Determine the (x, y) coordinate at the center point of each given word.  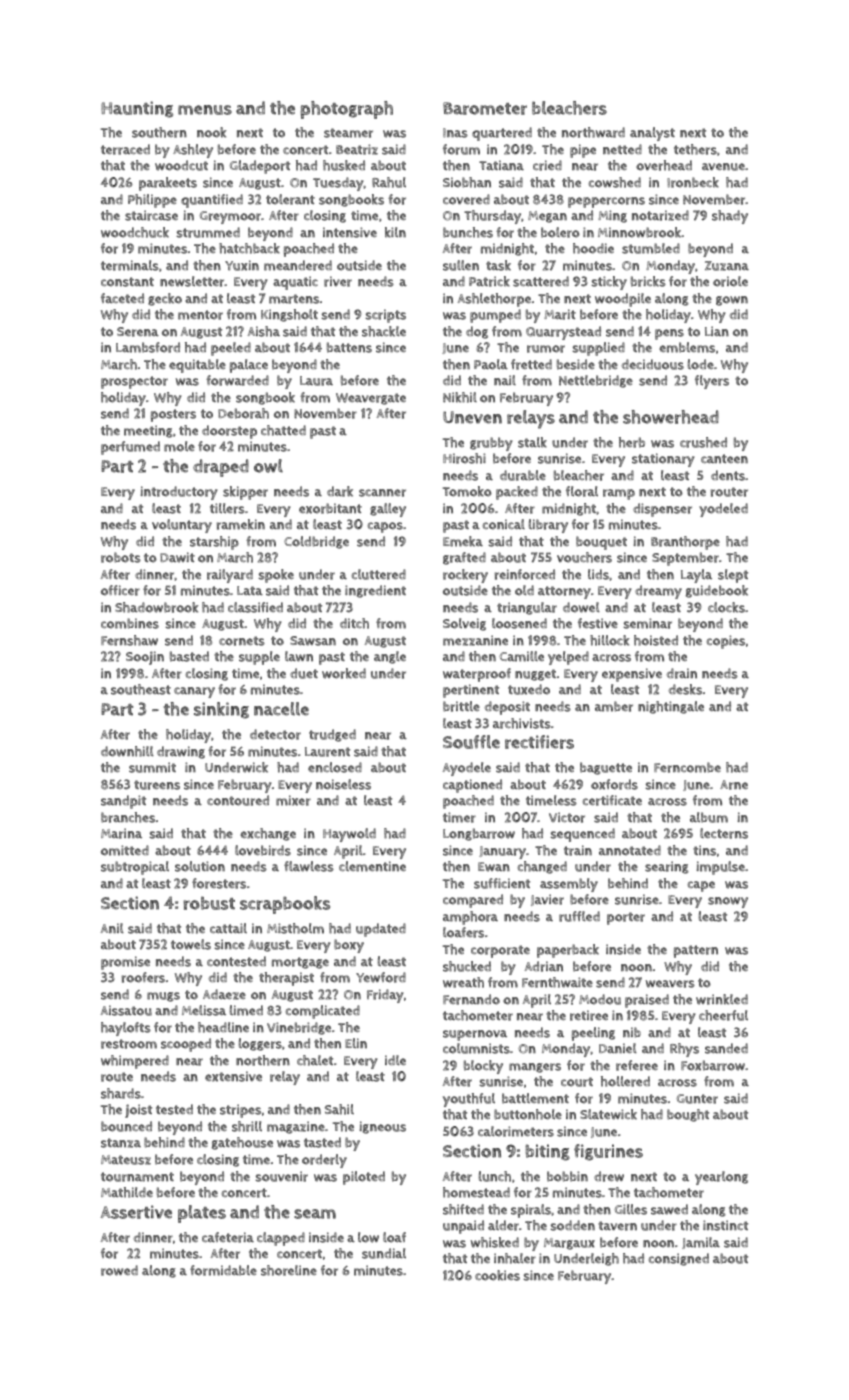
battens (349, 347)
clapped (281, 1239)
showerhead (671, 417)
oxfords (614, 784)
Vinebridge (299, 1028)
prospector (134, 382)
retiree (589, 1015)
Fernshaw (129, 640)
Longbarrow (479, 834)
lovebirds (263, 850)
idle (395, 1060)
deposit (507, 708)
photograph (347, 110)
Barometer (485, 108)
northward (593, 132)
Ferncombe (687, 767)
